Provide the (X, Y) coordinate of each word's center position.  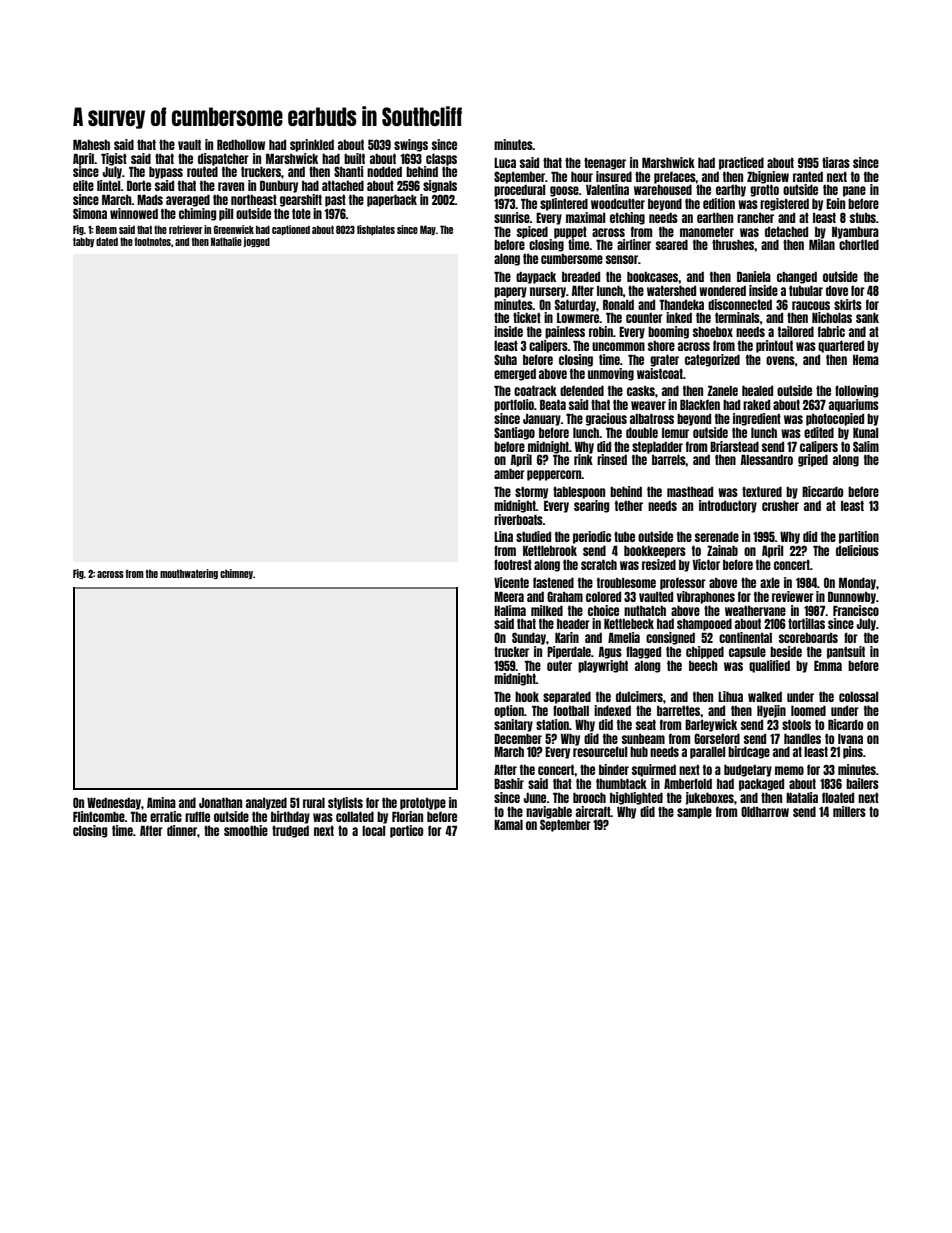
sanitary (513, 725)
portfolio (514, 405)
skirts (848, 304)
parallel (708, 753)
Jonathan (220, 803)
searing (592, 506)
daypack (536, 278)
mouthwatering (189, 574)
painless (565, 332)
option (509, 711)
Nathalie (226, 241)
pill (226, 214)
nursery (548, 292)
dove (837, 291)
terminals (737, 317)
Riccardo (822, 491)
